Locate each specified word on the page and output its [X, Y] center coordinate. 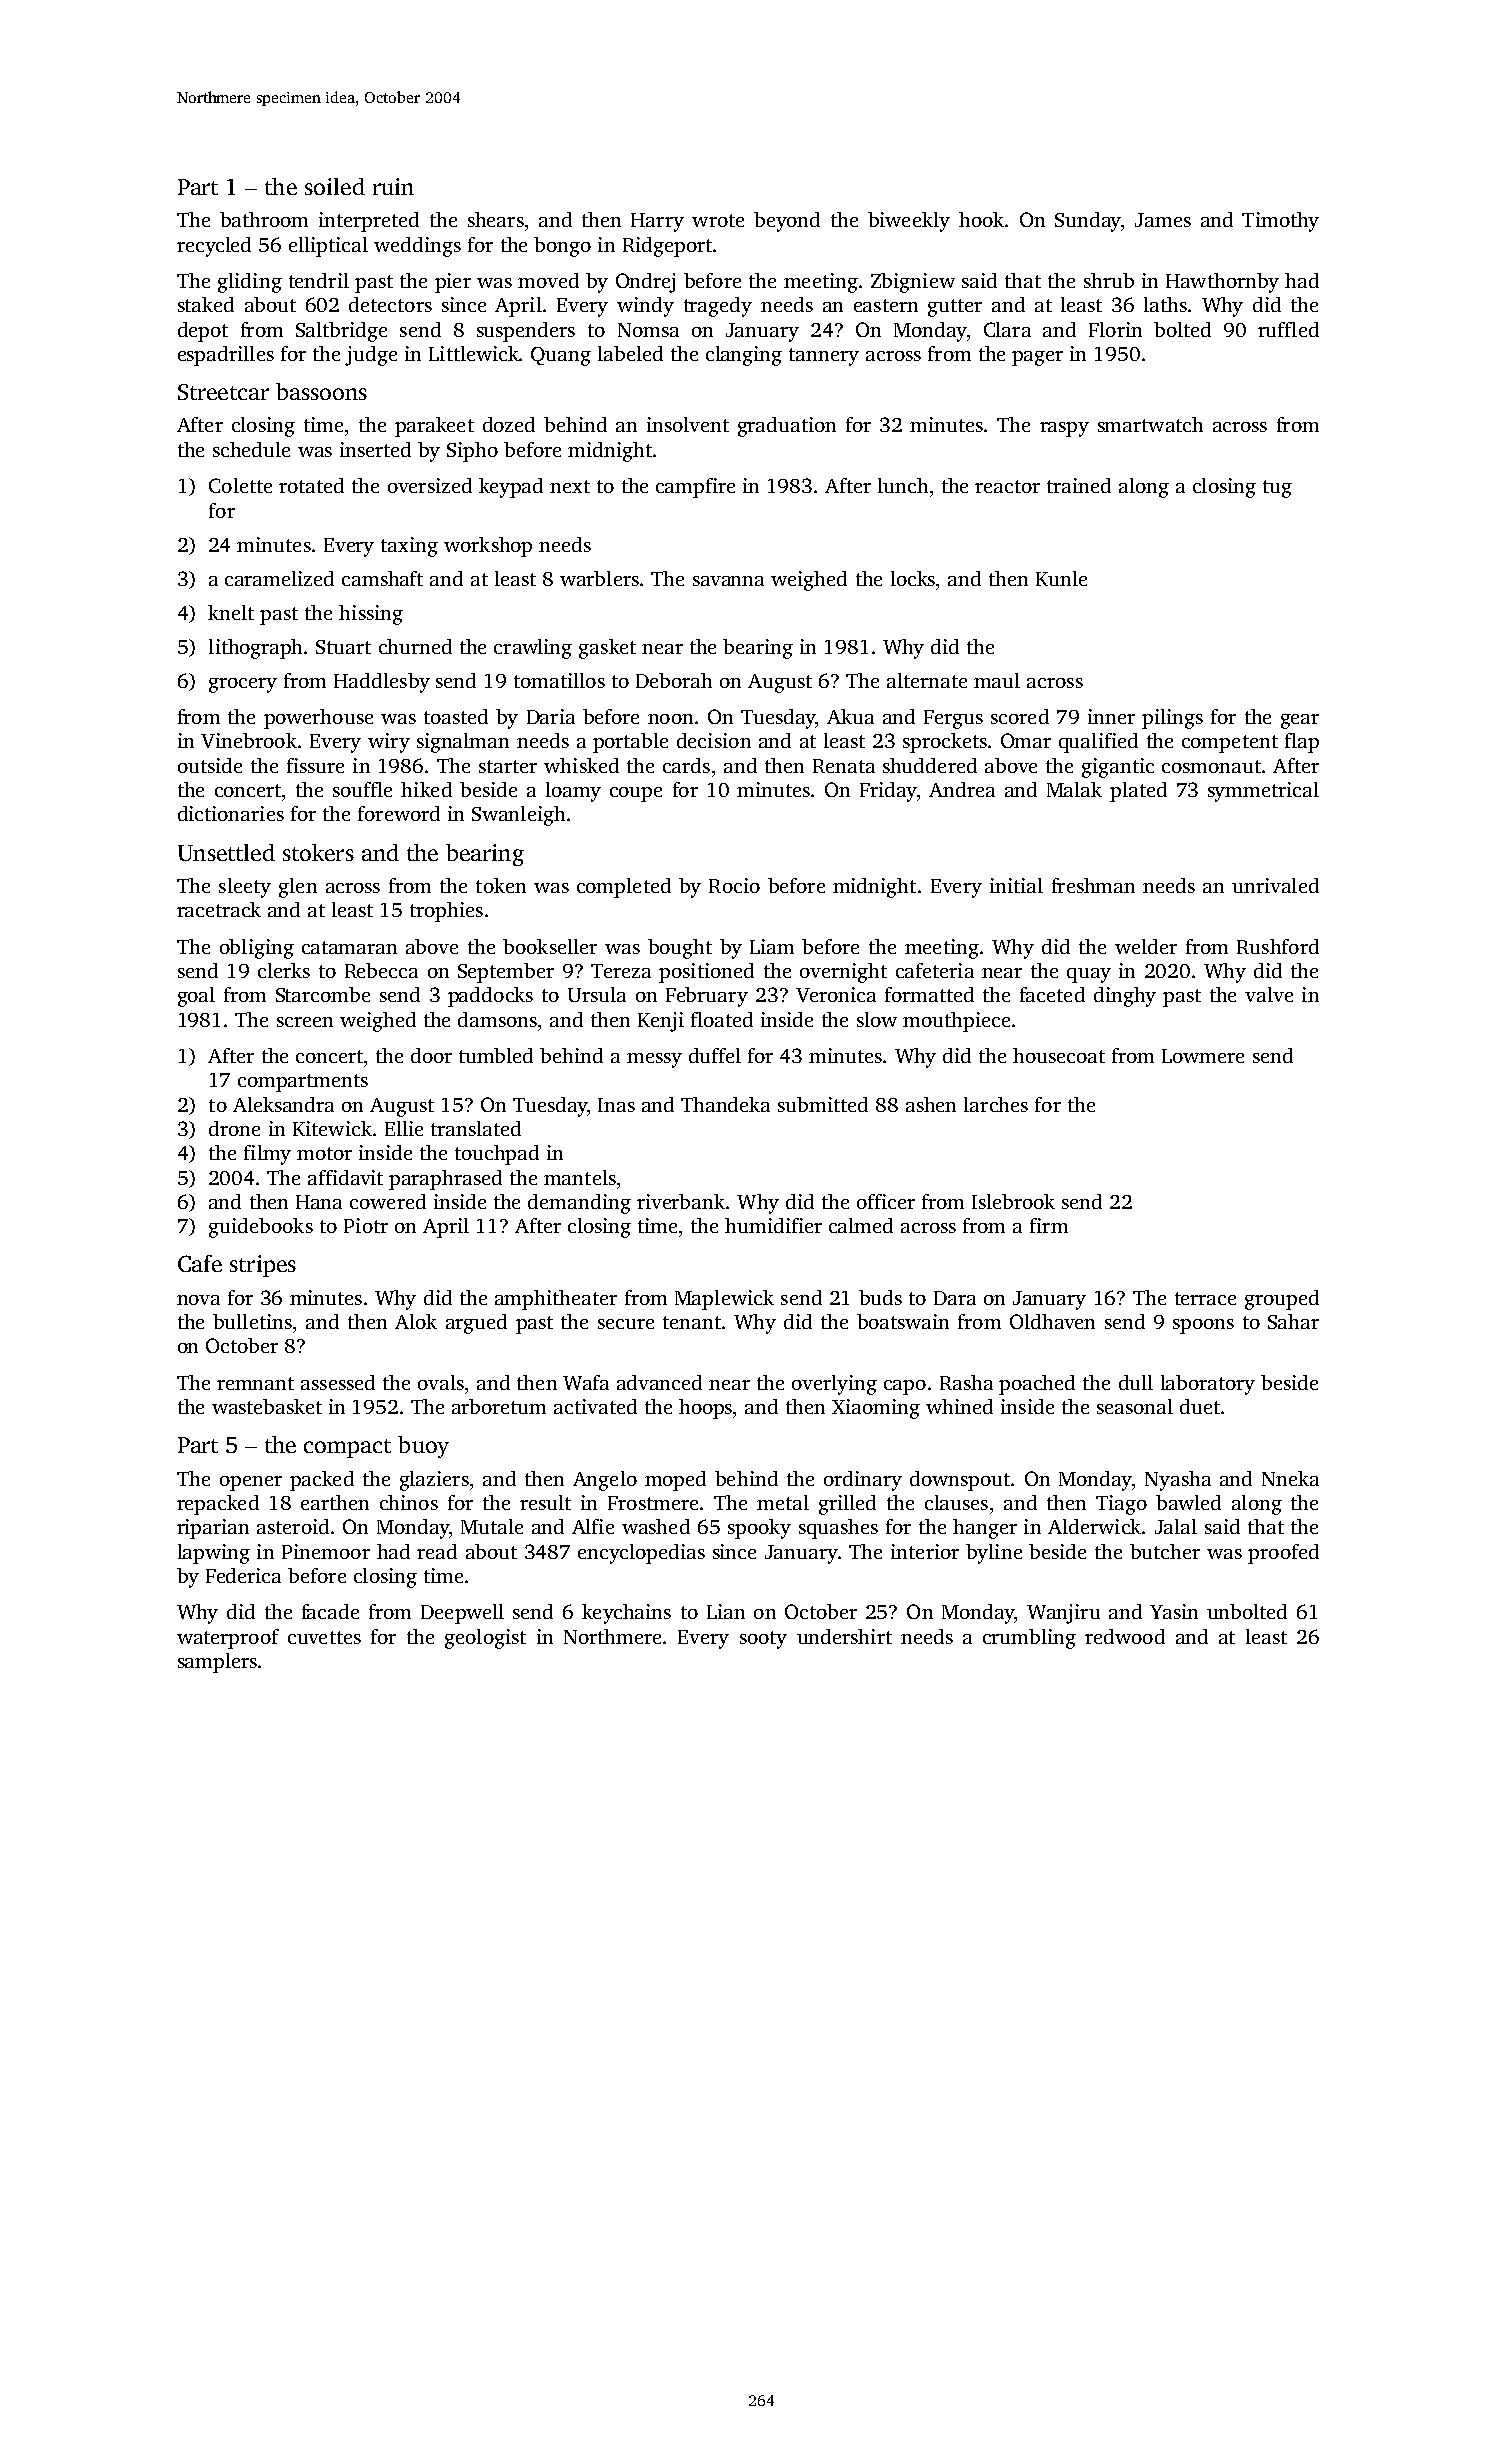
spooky [759, 1529]
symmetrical [1263, 792]
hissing [371, 615]
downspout [960, 1481]
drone [234, 1128]
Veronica [836, 994]
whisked [581, 765]
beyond [787, 222]
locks [913, 578]
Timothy [1280, 222]
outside [210, 765]
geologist [485, 1639]
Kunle [1061, 578]
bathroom [264, 219]
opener [251, 1483]
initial [1016, 885]
